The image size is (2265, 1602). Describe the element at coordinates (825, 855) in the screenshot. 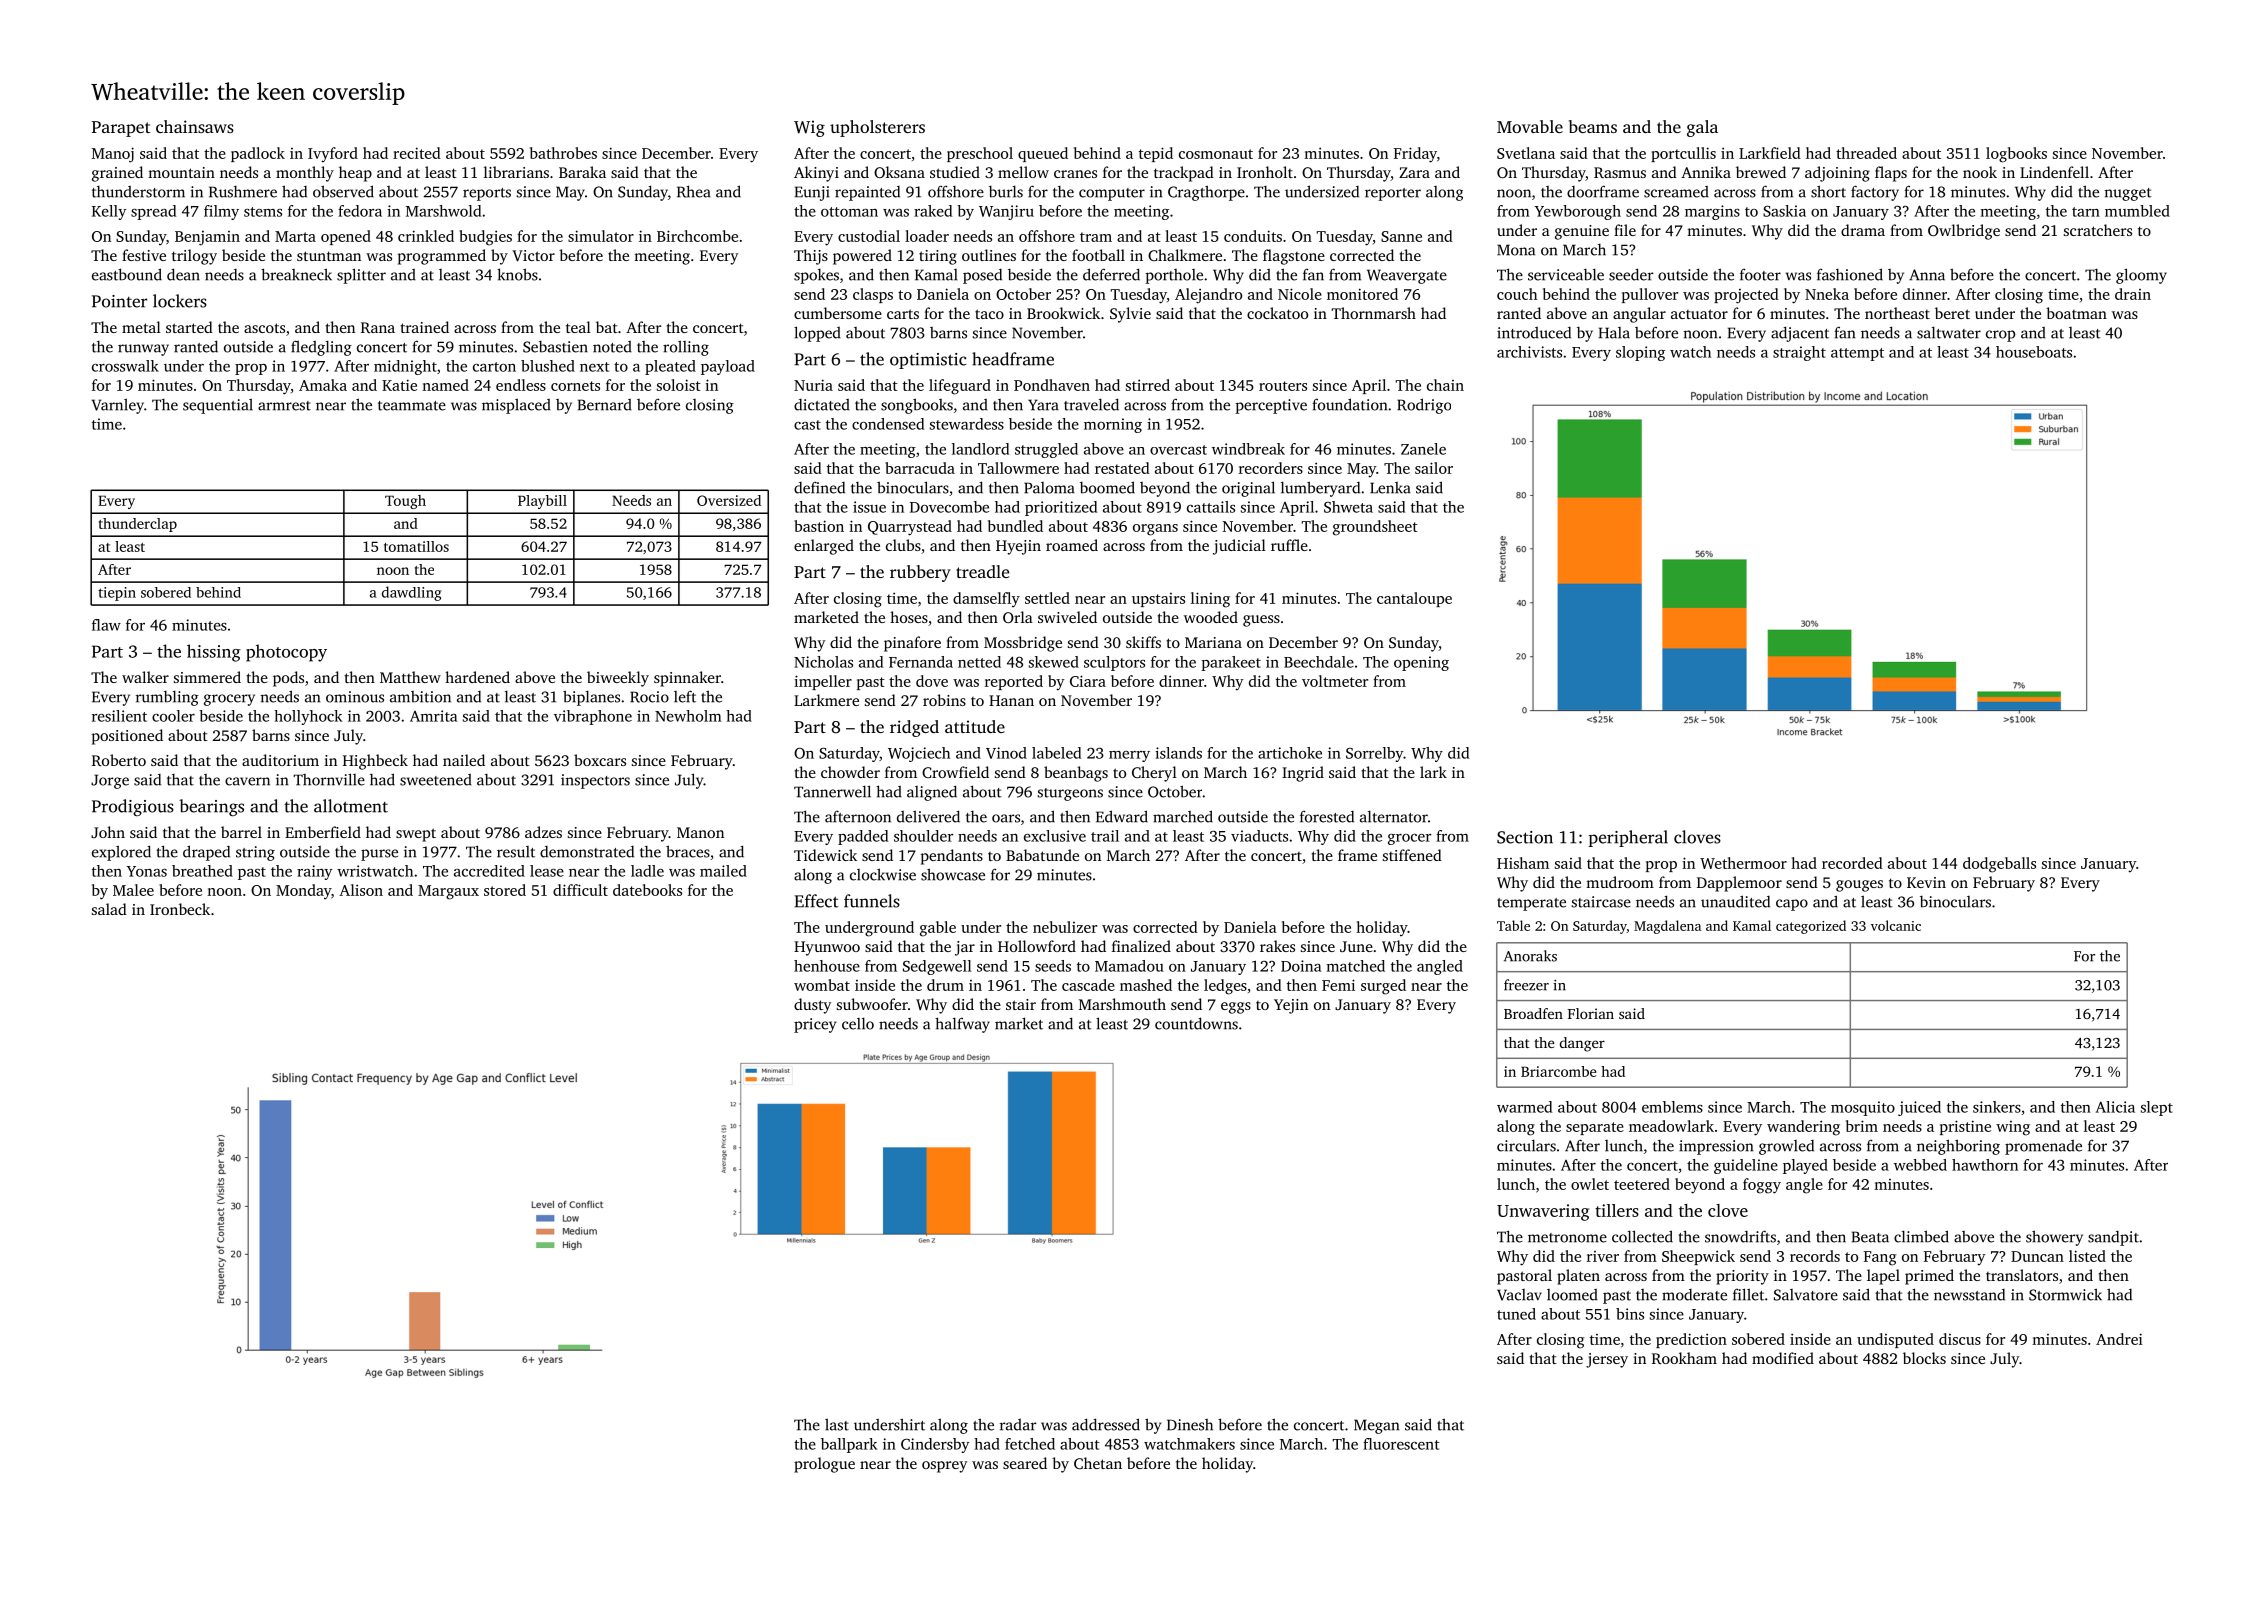

I see `Tidewick` at that location.
